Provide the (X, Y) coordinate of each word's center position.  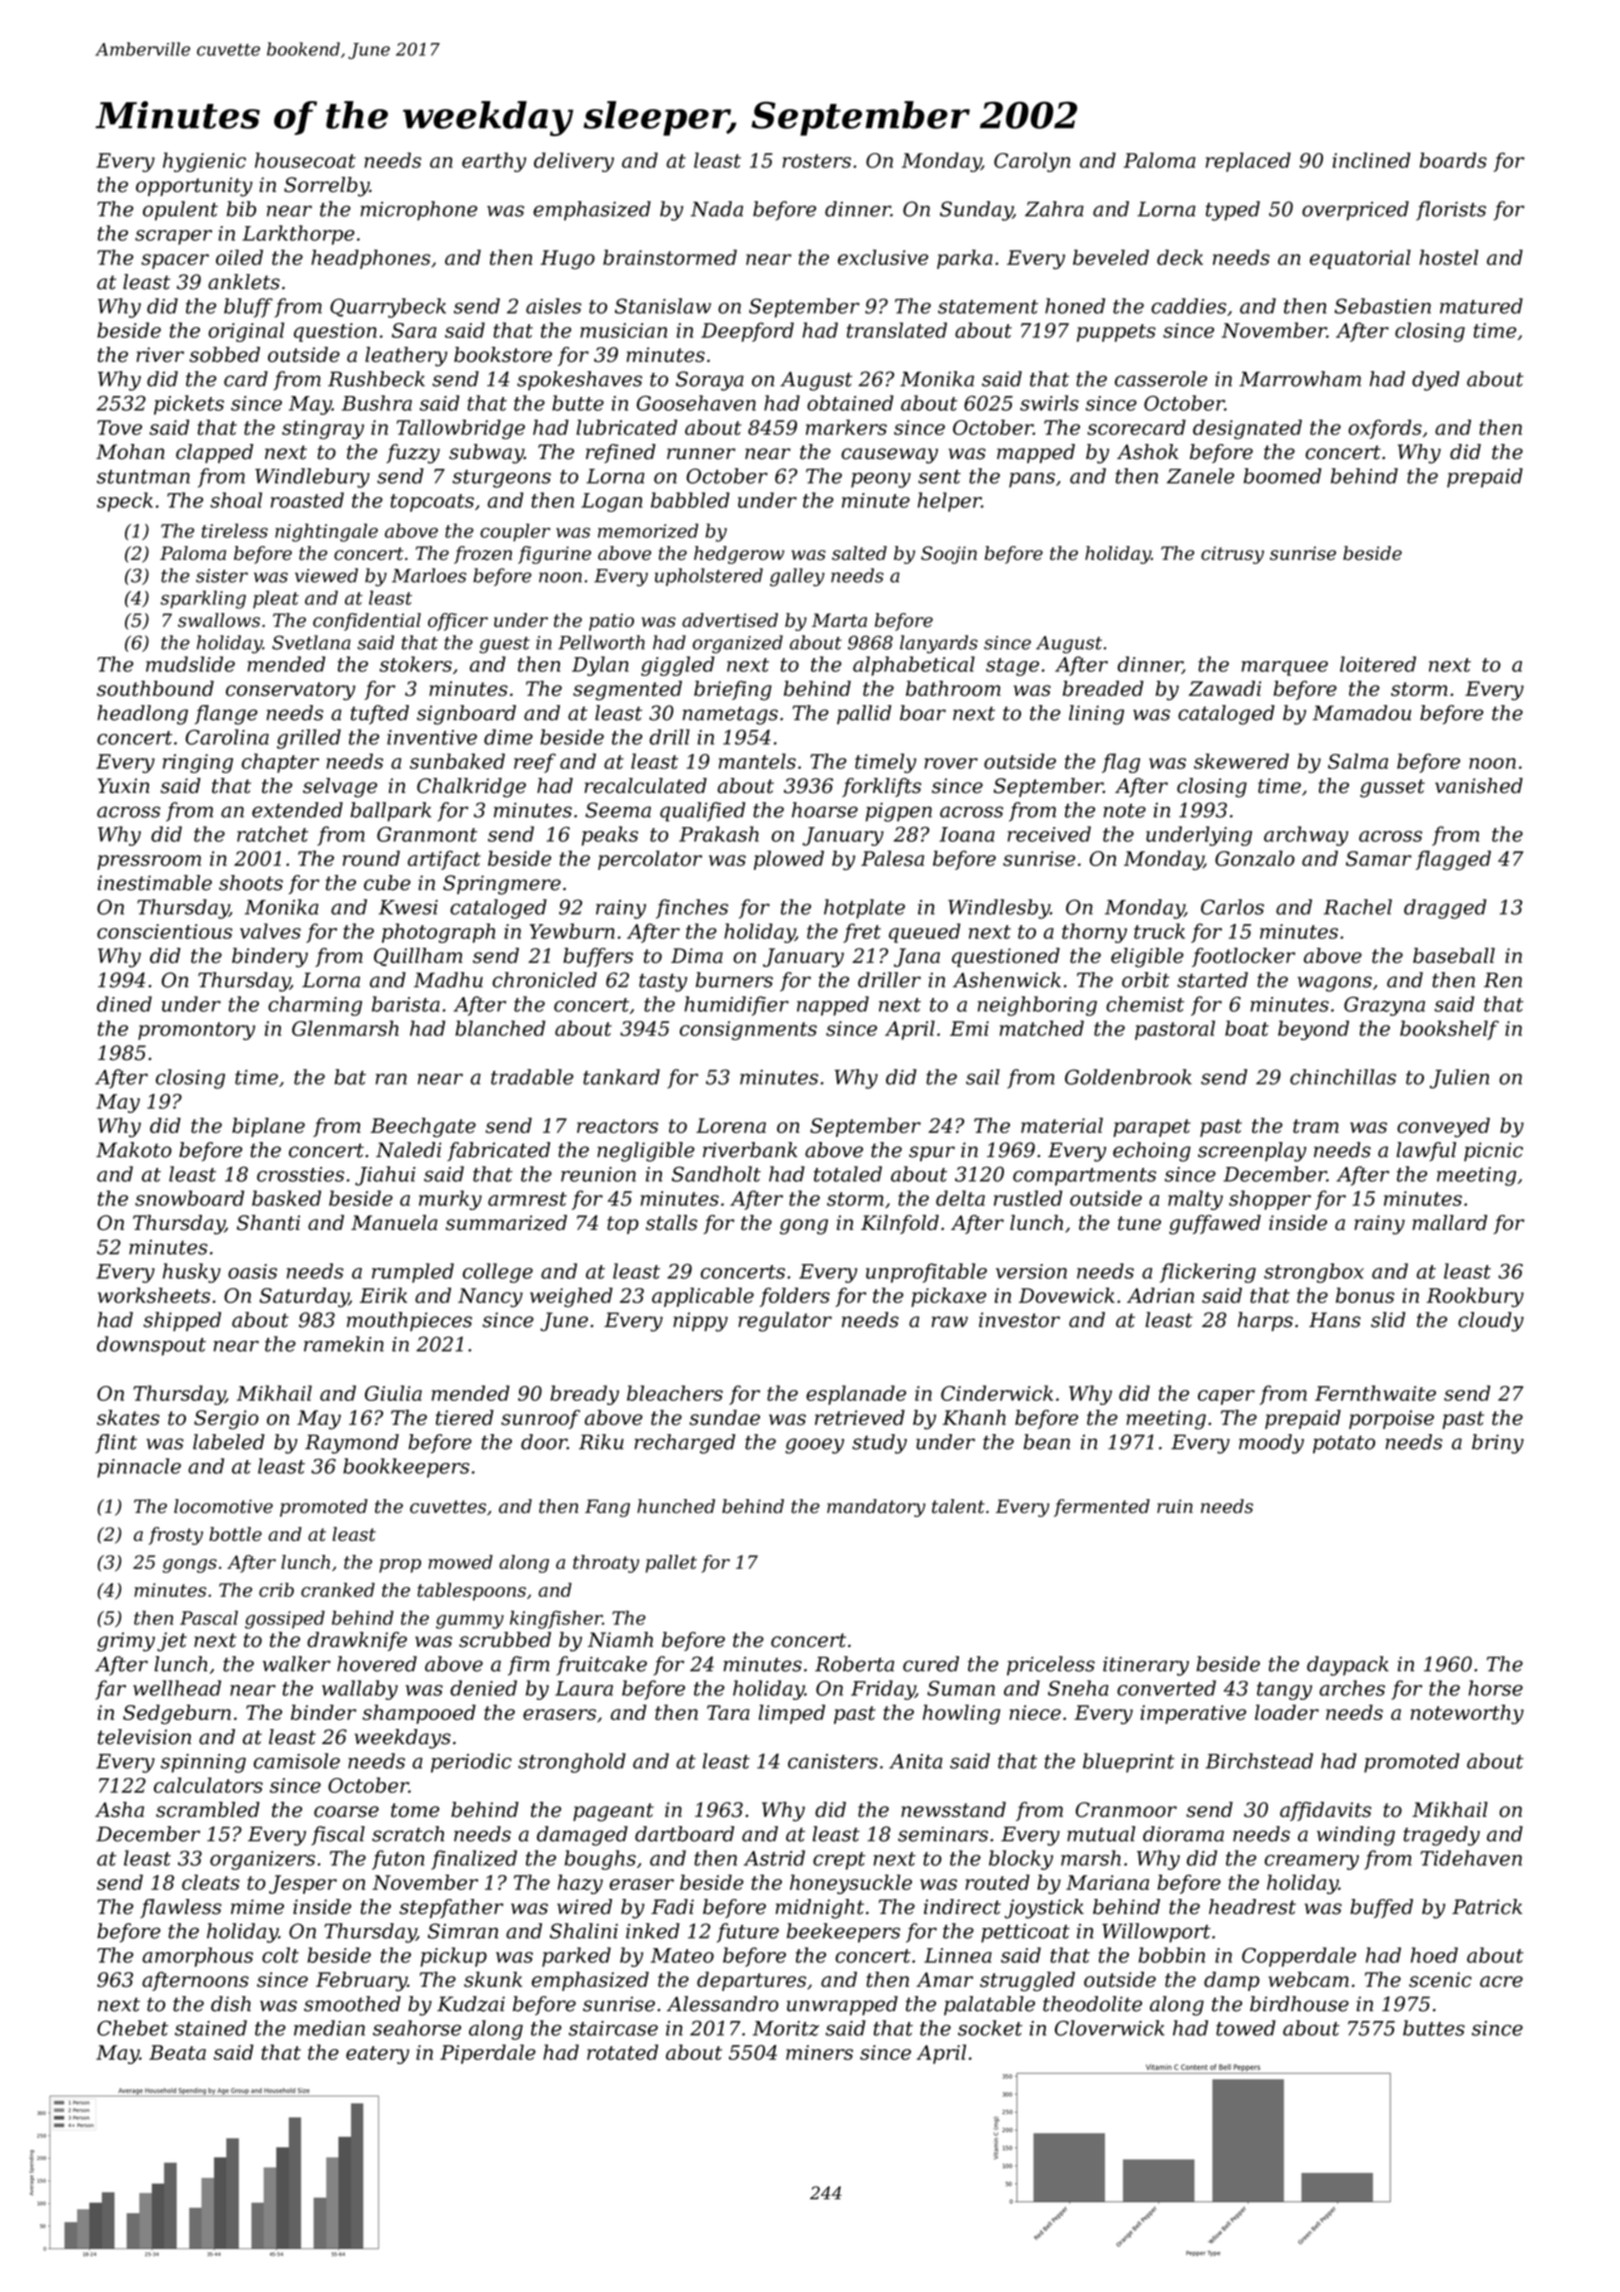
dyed (1436, 381)
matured (1481, 306)
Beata (177, 2052)
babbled (690, 500)
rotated (622, 2052)
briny (1498, 1444)
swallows (219, 620)
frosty (176, 1536)
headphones (370, 259)
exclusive (883, 257)
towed (1246, 2028)
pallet (671, 1564)
